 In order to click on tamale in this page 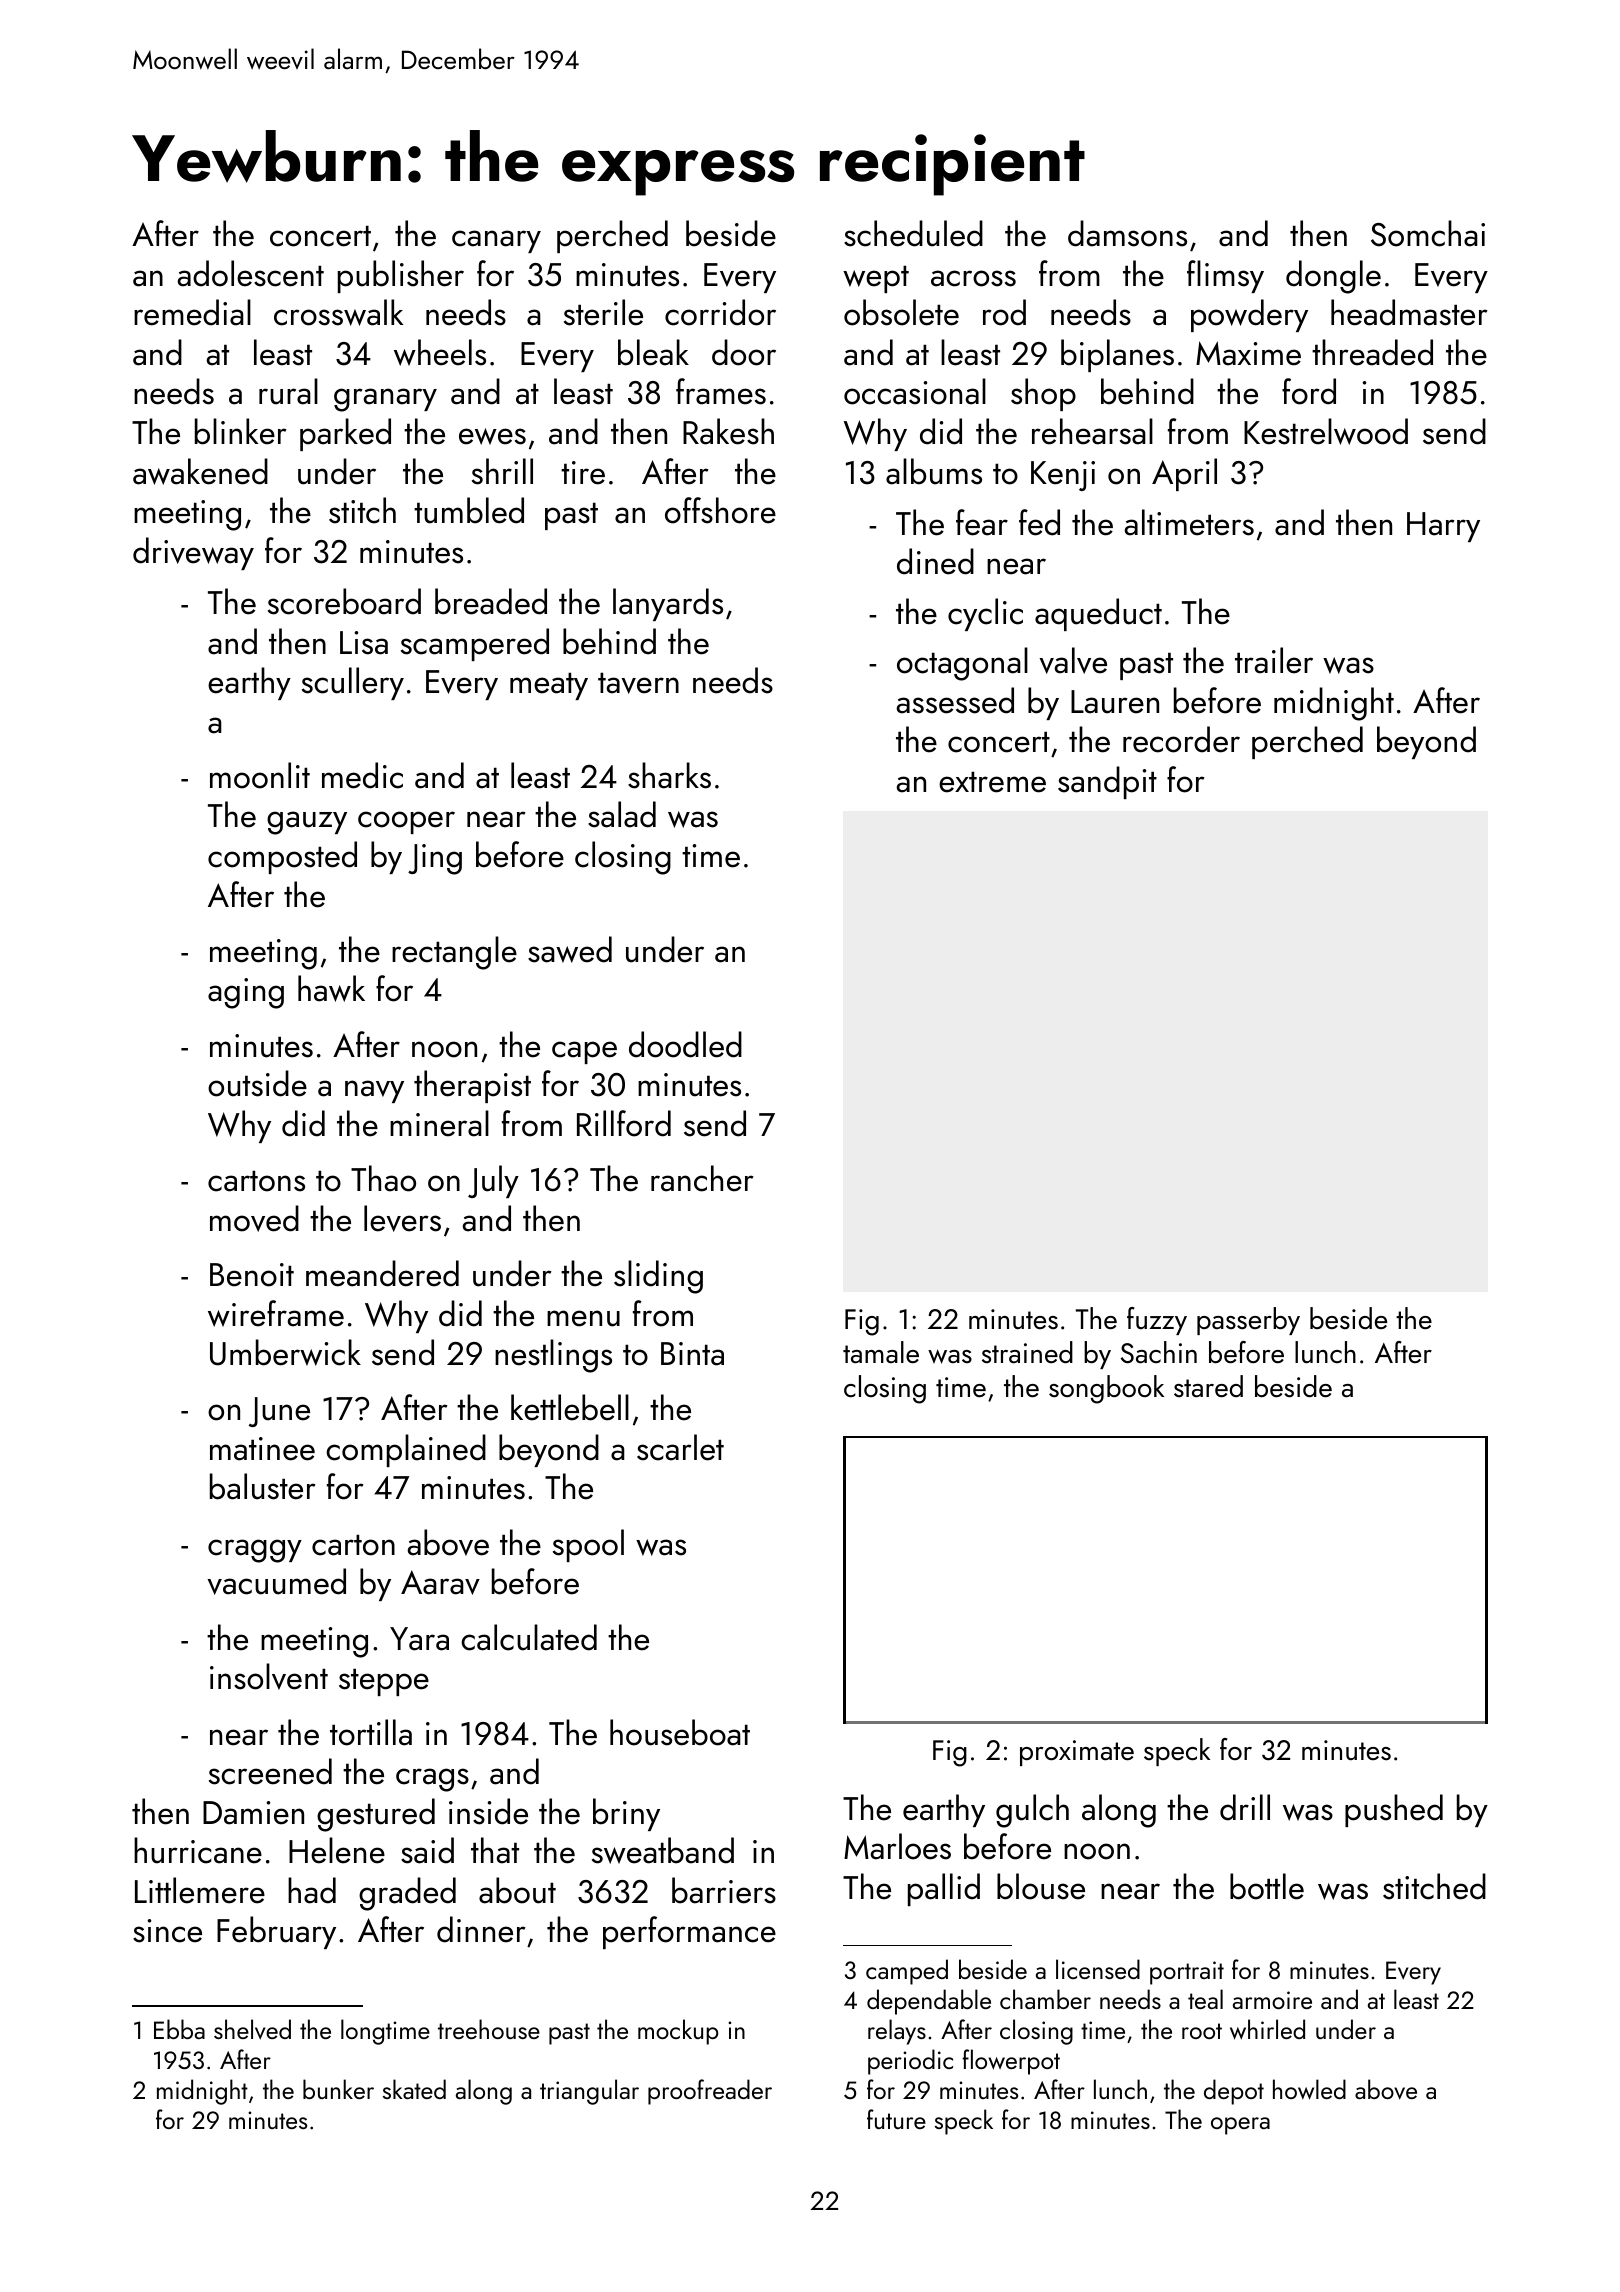, I will do `click(881, 1352)`.
